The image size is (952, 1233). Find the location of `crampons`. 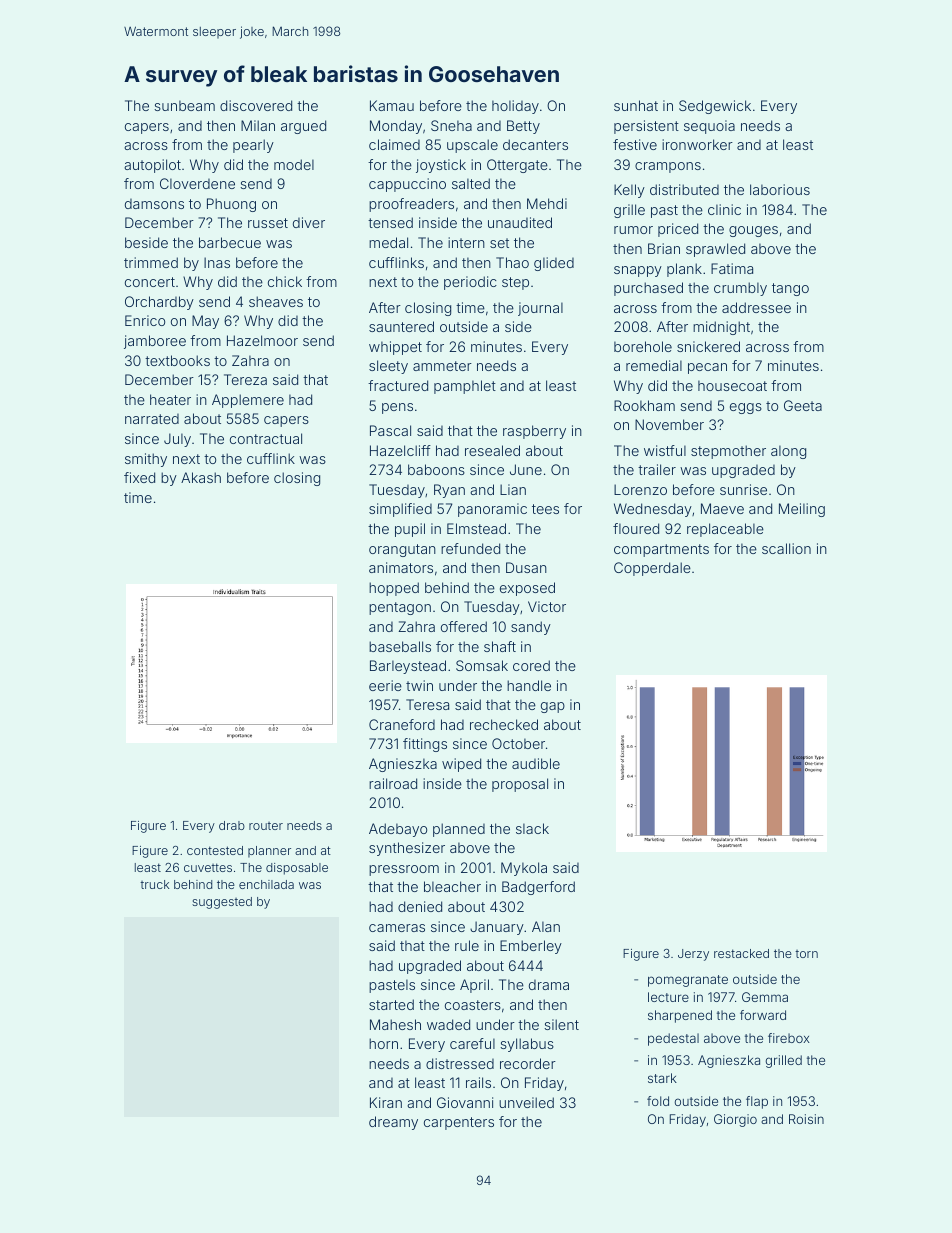

crampons is located at coordinates (668, 167).
